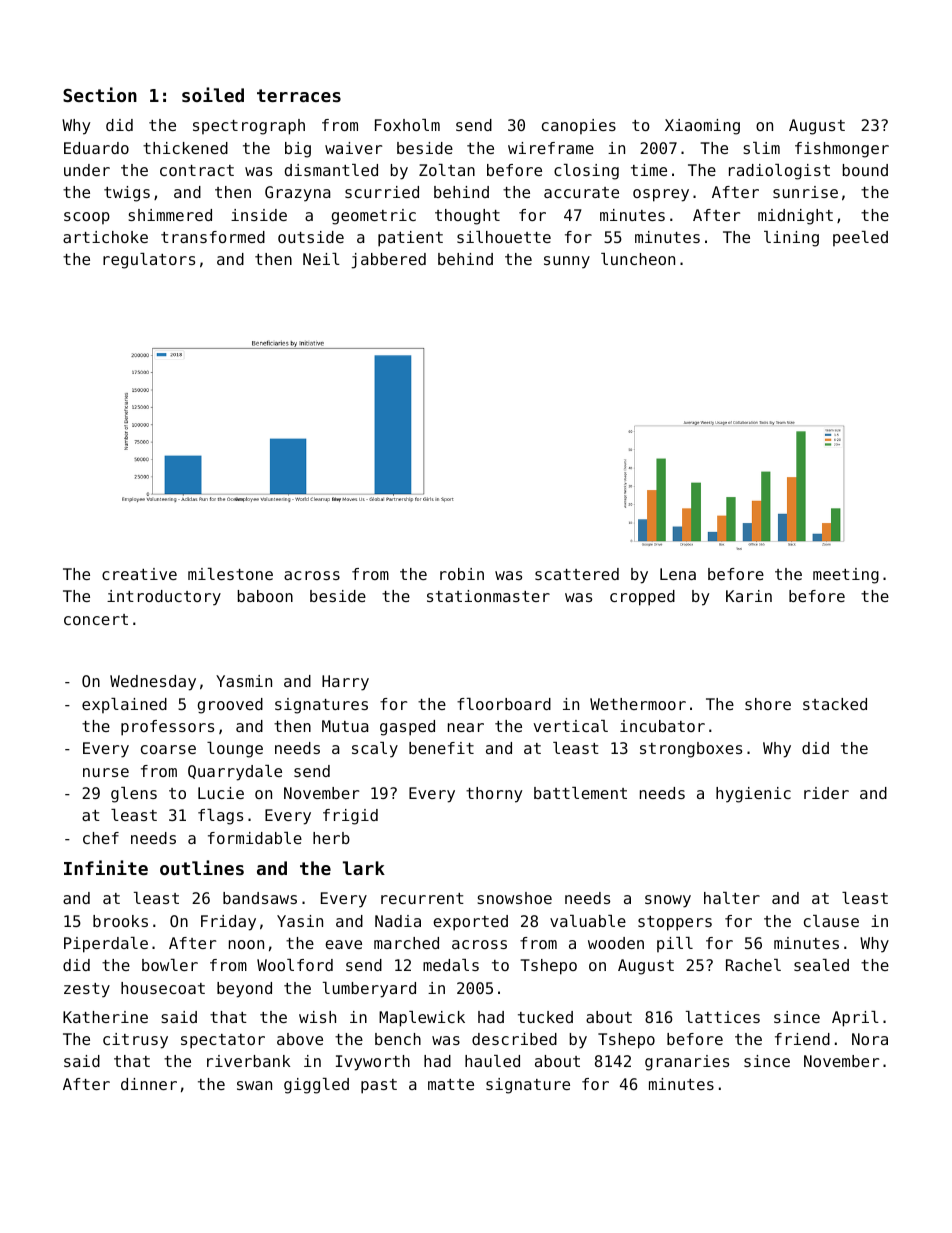  Describe the element at coordinates (213, 94) in the screenshot. I see `soiled` at that location.
